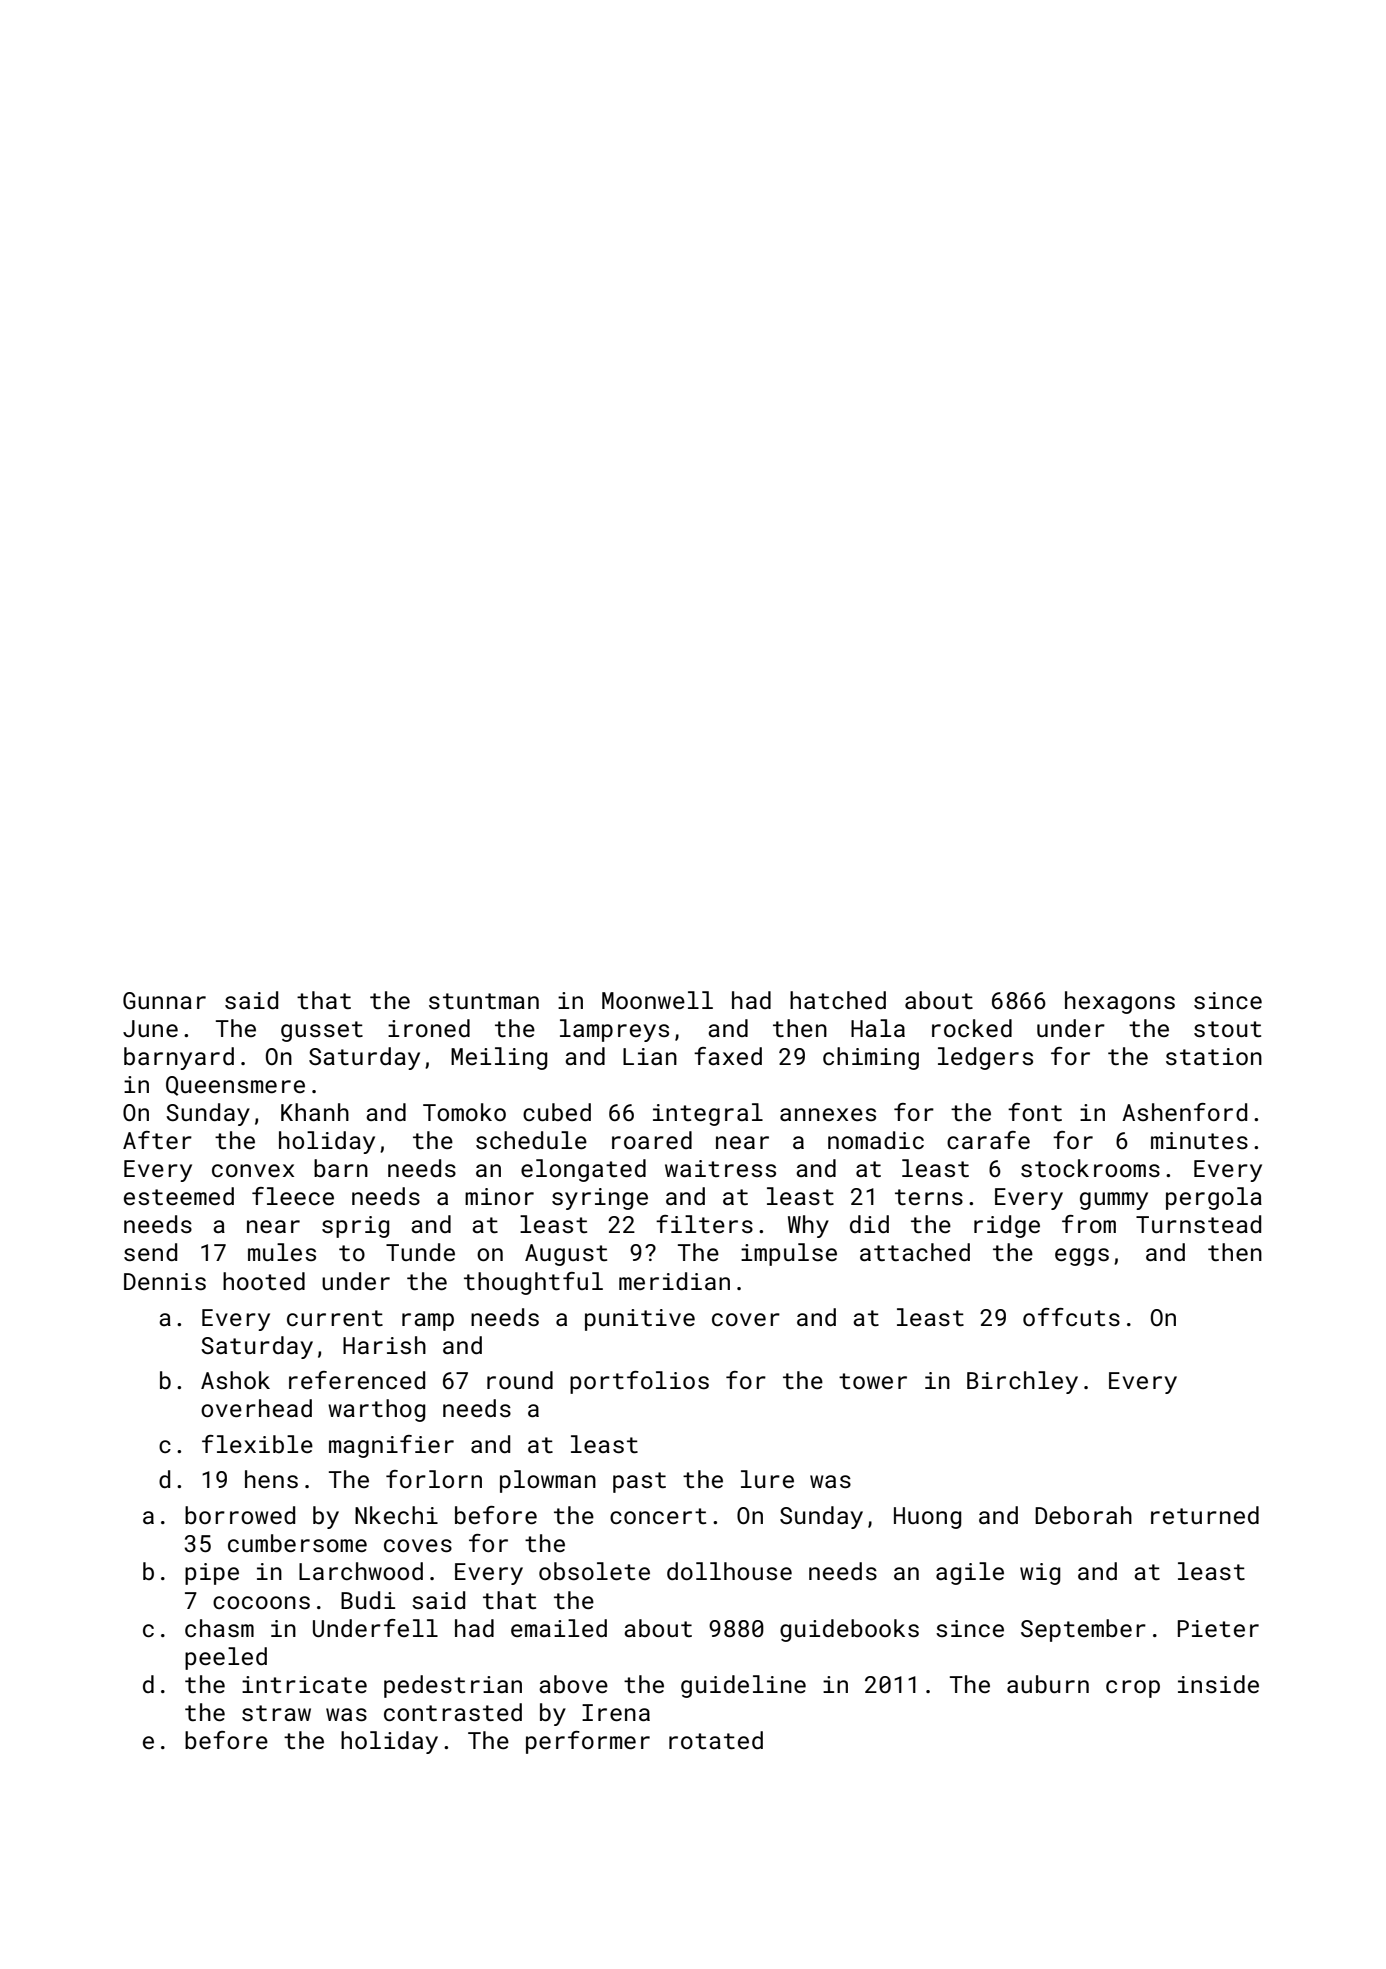 The height and width of the screenshot is (1969, 1386). Describe the element at coordinates (789, 1254) in the screenshot. I see `impulse` at that location.
